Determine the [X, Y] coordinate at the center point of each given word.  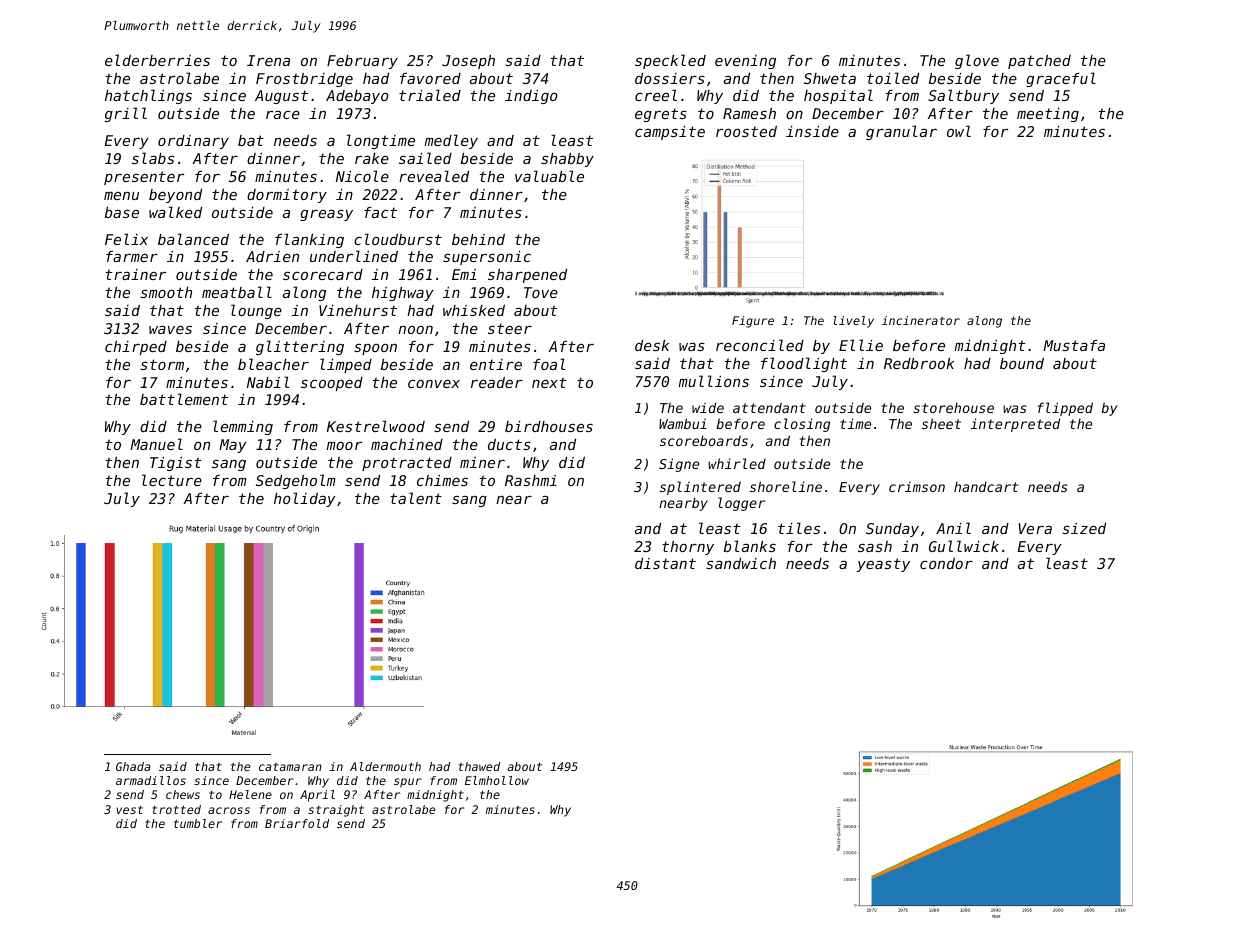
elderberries [157, 60]
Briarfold [297, 823]
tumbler [198, 823]
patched [1039, 62]
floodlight [804, 364]
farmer [132, 256]
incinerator [921, 320]
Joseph [468, 62]
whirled [737, 463]
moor [344, 446]
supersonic [487, 258]
